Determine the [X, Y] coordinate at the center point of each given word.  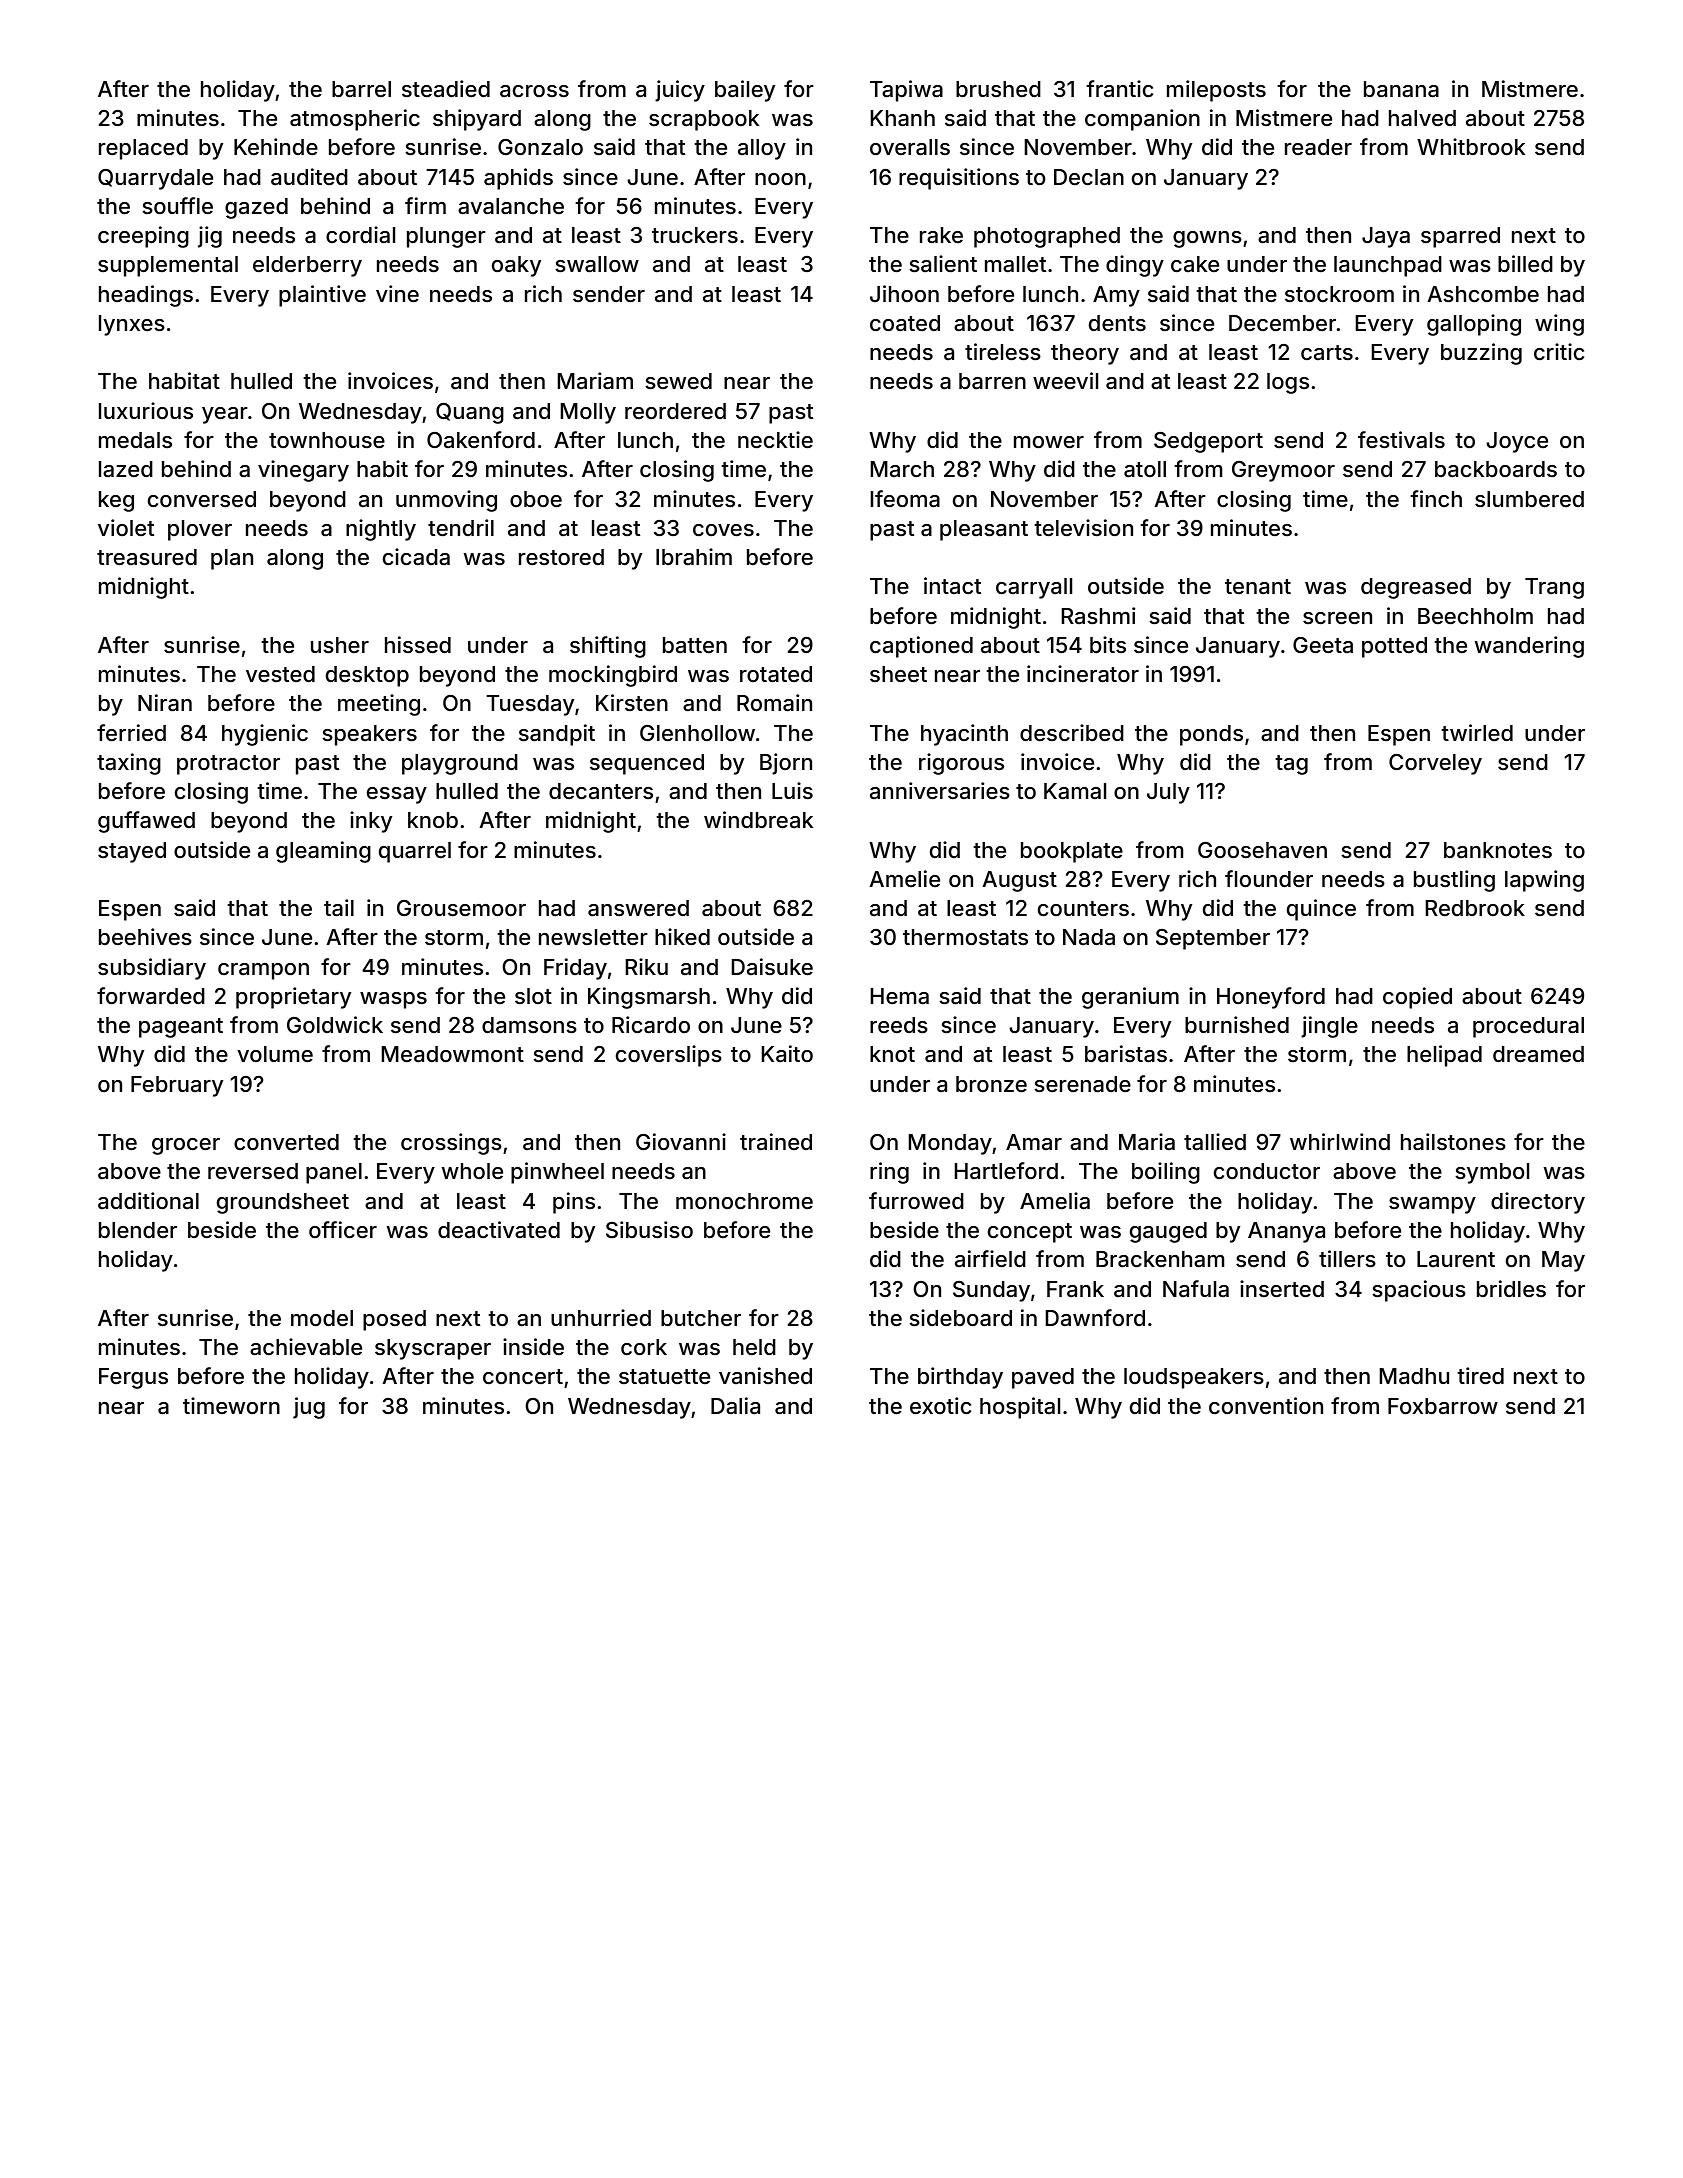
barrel [361, 89]
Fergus [133, 1378]
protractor [228, 765]
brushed [998, 89]
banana [1401, 89]
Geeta [1323, 645]
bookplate [1072, 852]
